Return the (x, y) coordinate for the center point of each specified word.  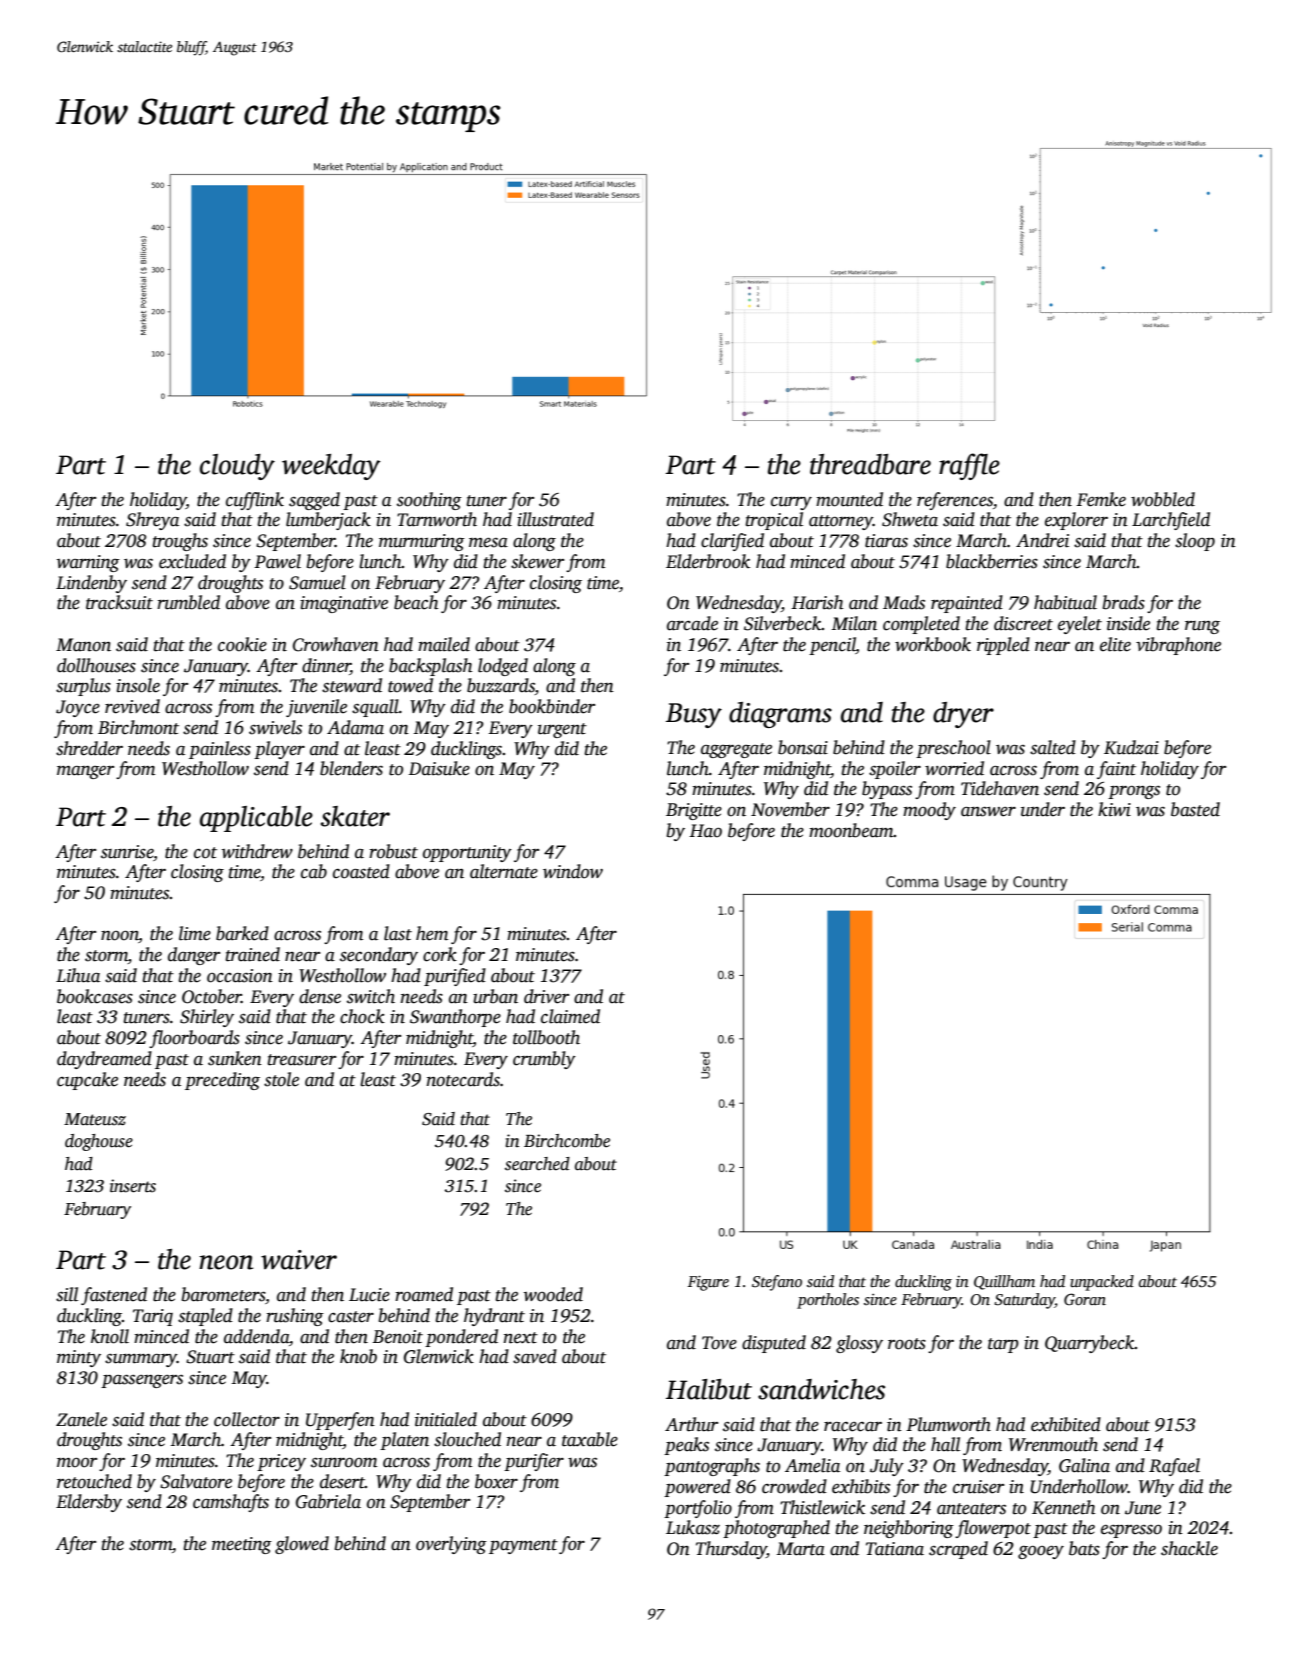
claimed (570, 1016)
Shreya (152, 521)
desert (342, 1481)
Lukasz (693, 1527)
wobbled (1163, 499)
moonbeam (851, 830)
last (398, 933)
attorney (841, 522)
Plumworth (948, 1424)
